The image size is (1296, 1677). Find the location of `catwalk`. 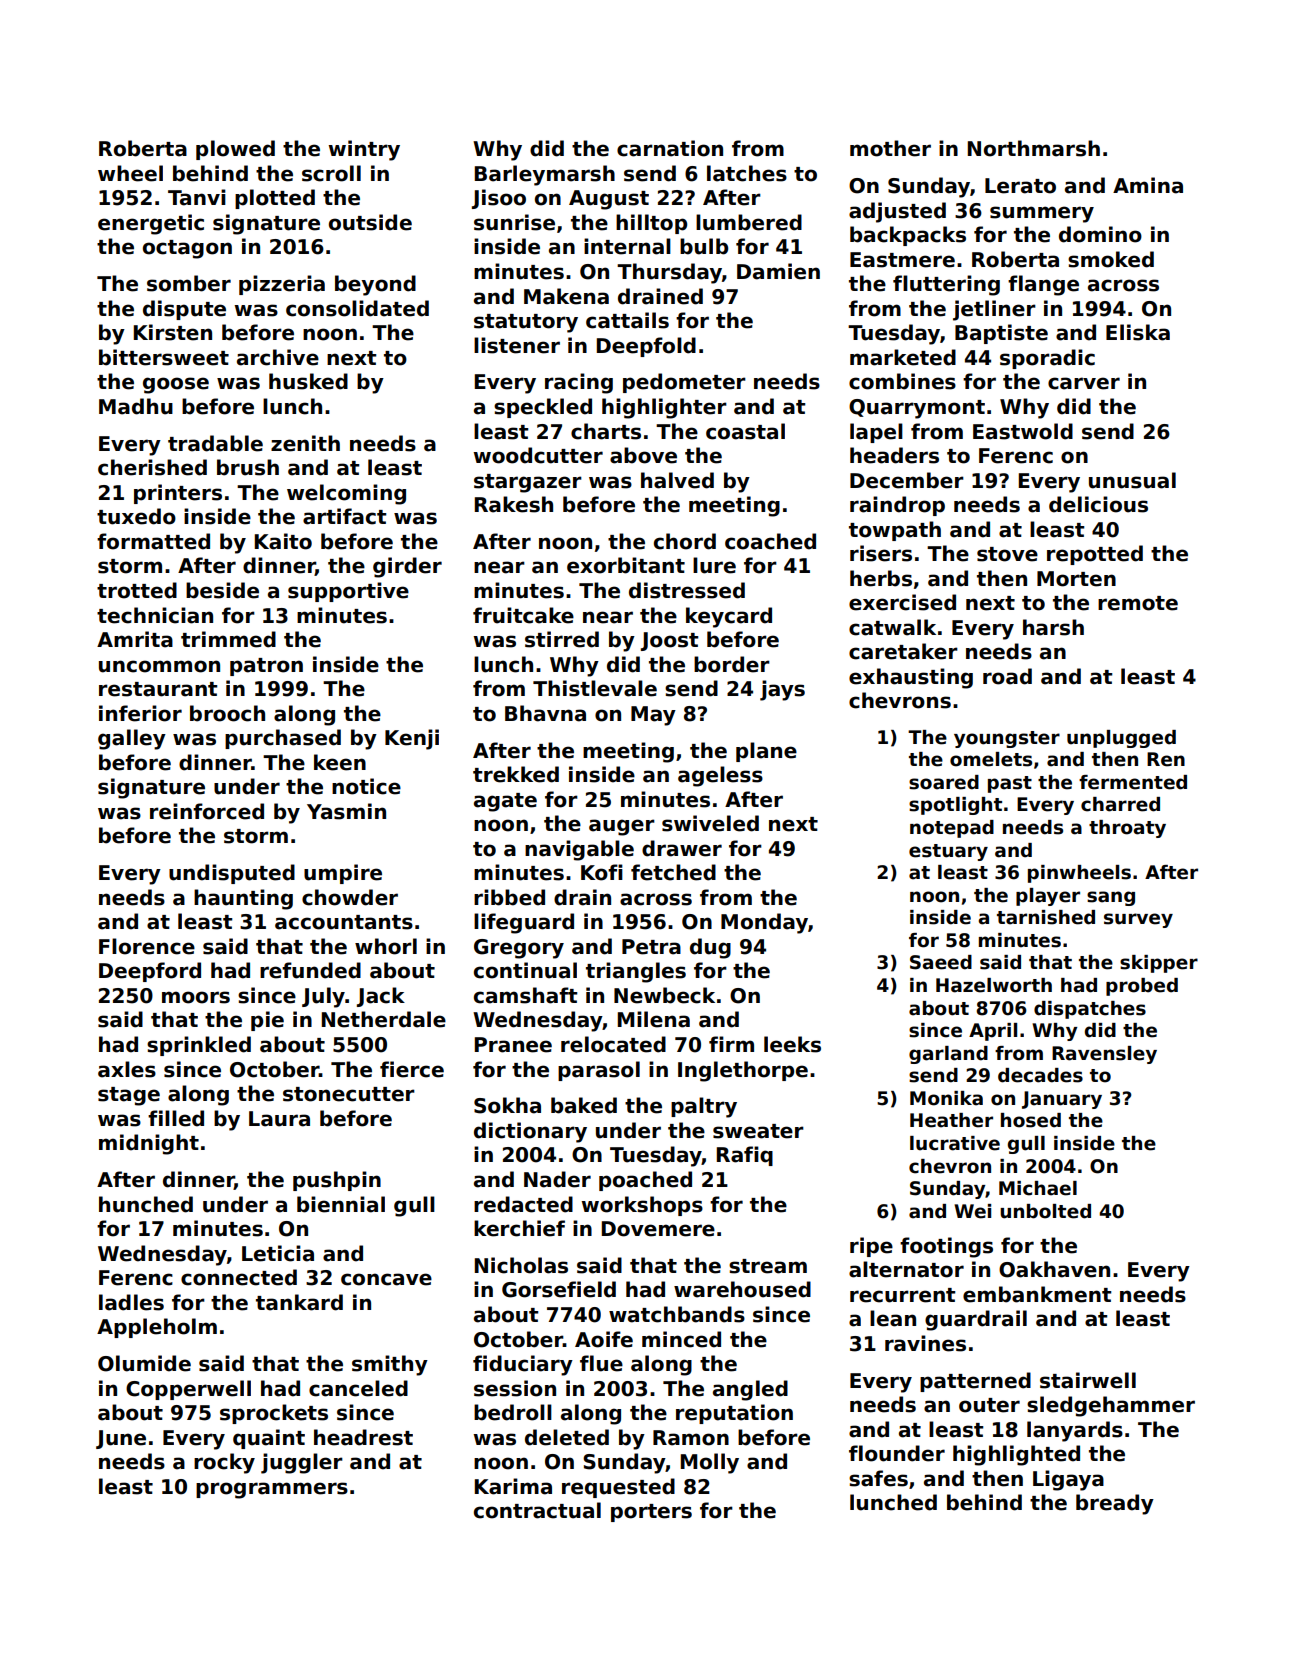

catwalk is located at coordinates (892, 627).
